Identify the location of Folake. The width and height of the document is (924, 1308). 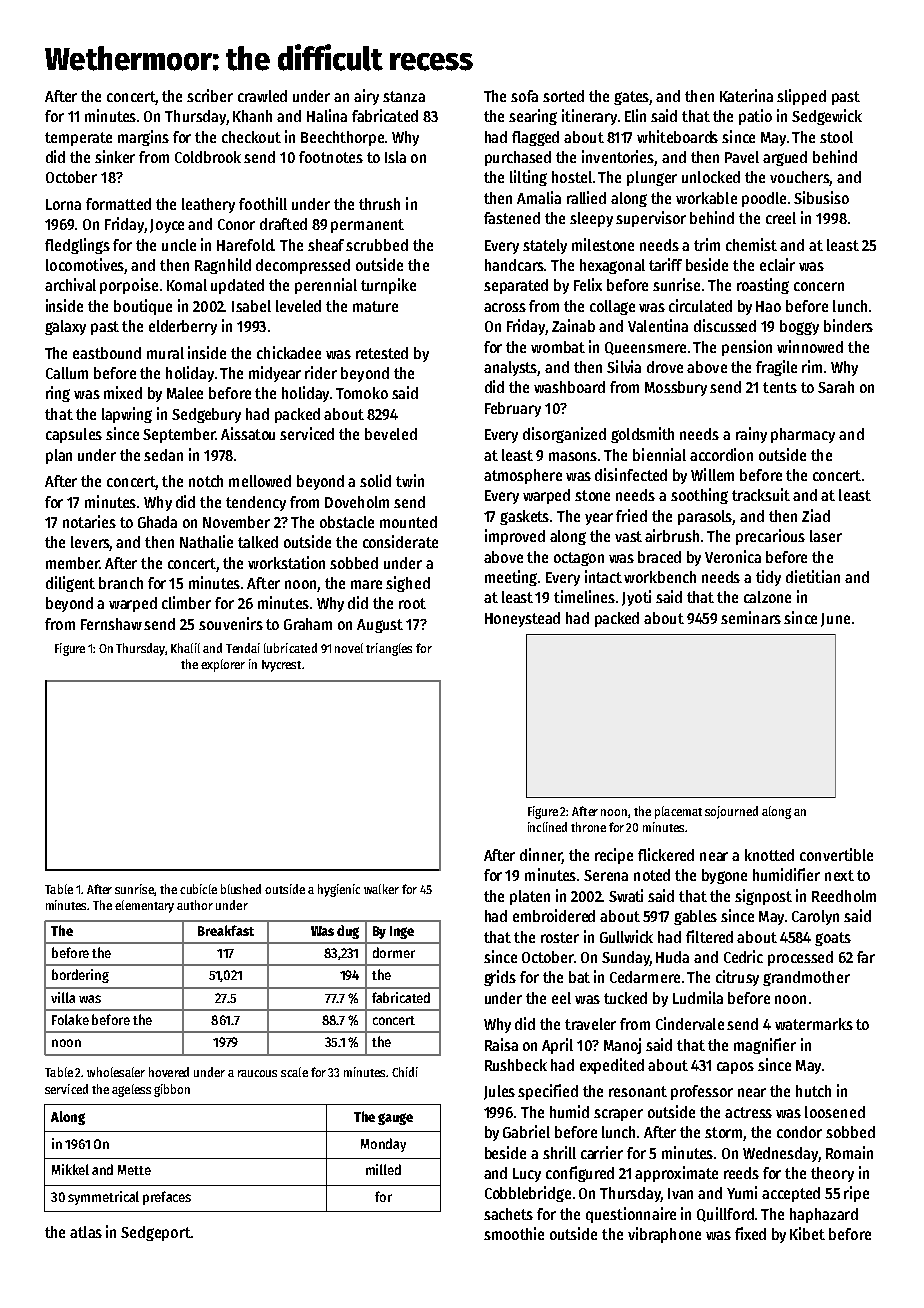
(70, 1019).
